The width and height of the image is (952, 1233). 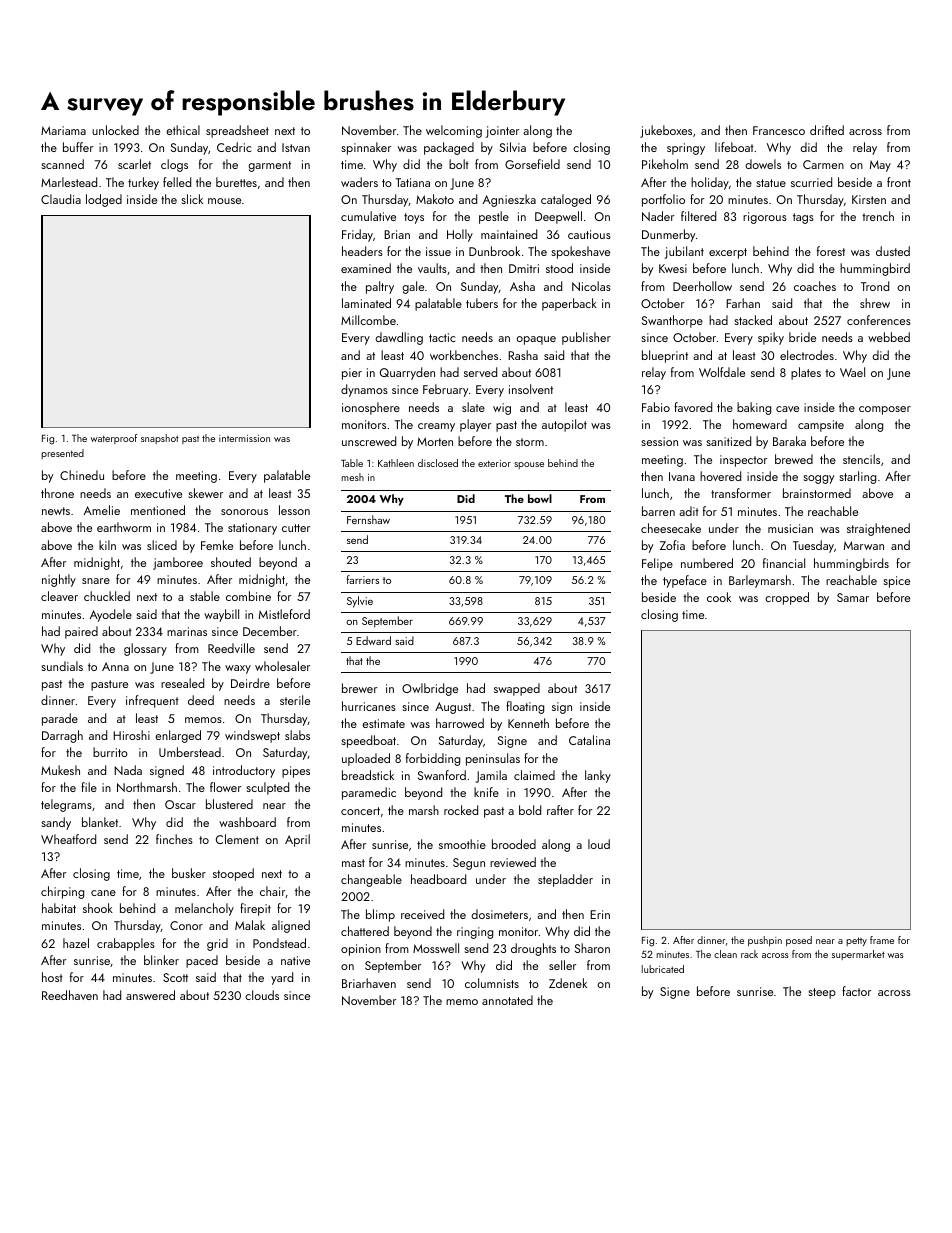 I want to click on barren, so click(x=658, y=511).
